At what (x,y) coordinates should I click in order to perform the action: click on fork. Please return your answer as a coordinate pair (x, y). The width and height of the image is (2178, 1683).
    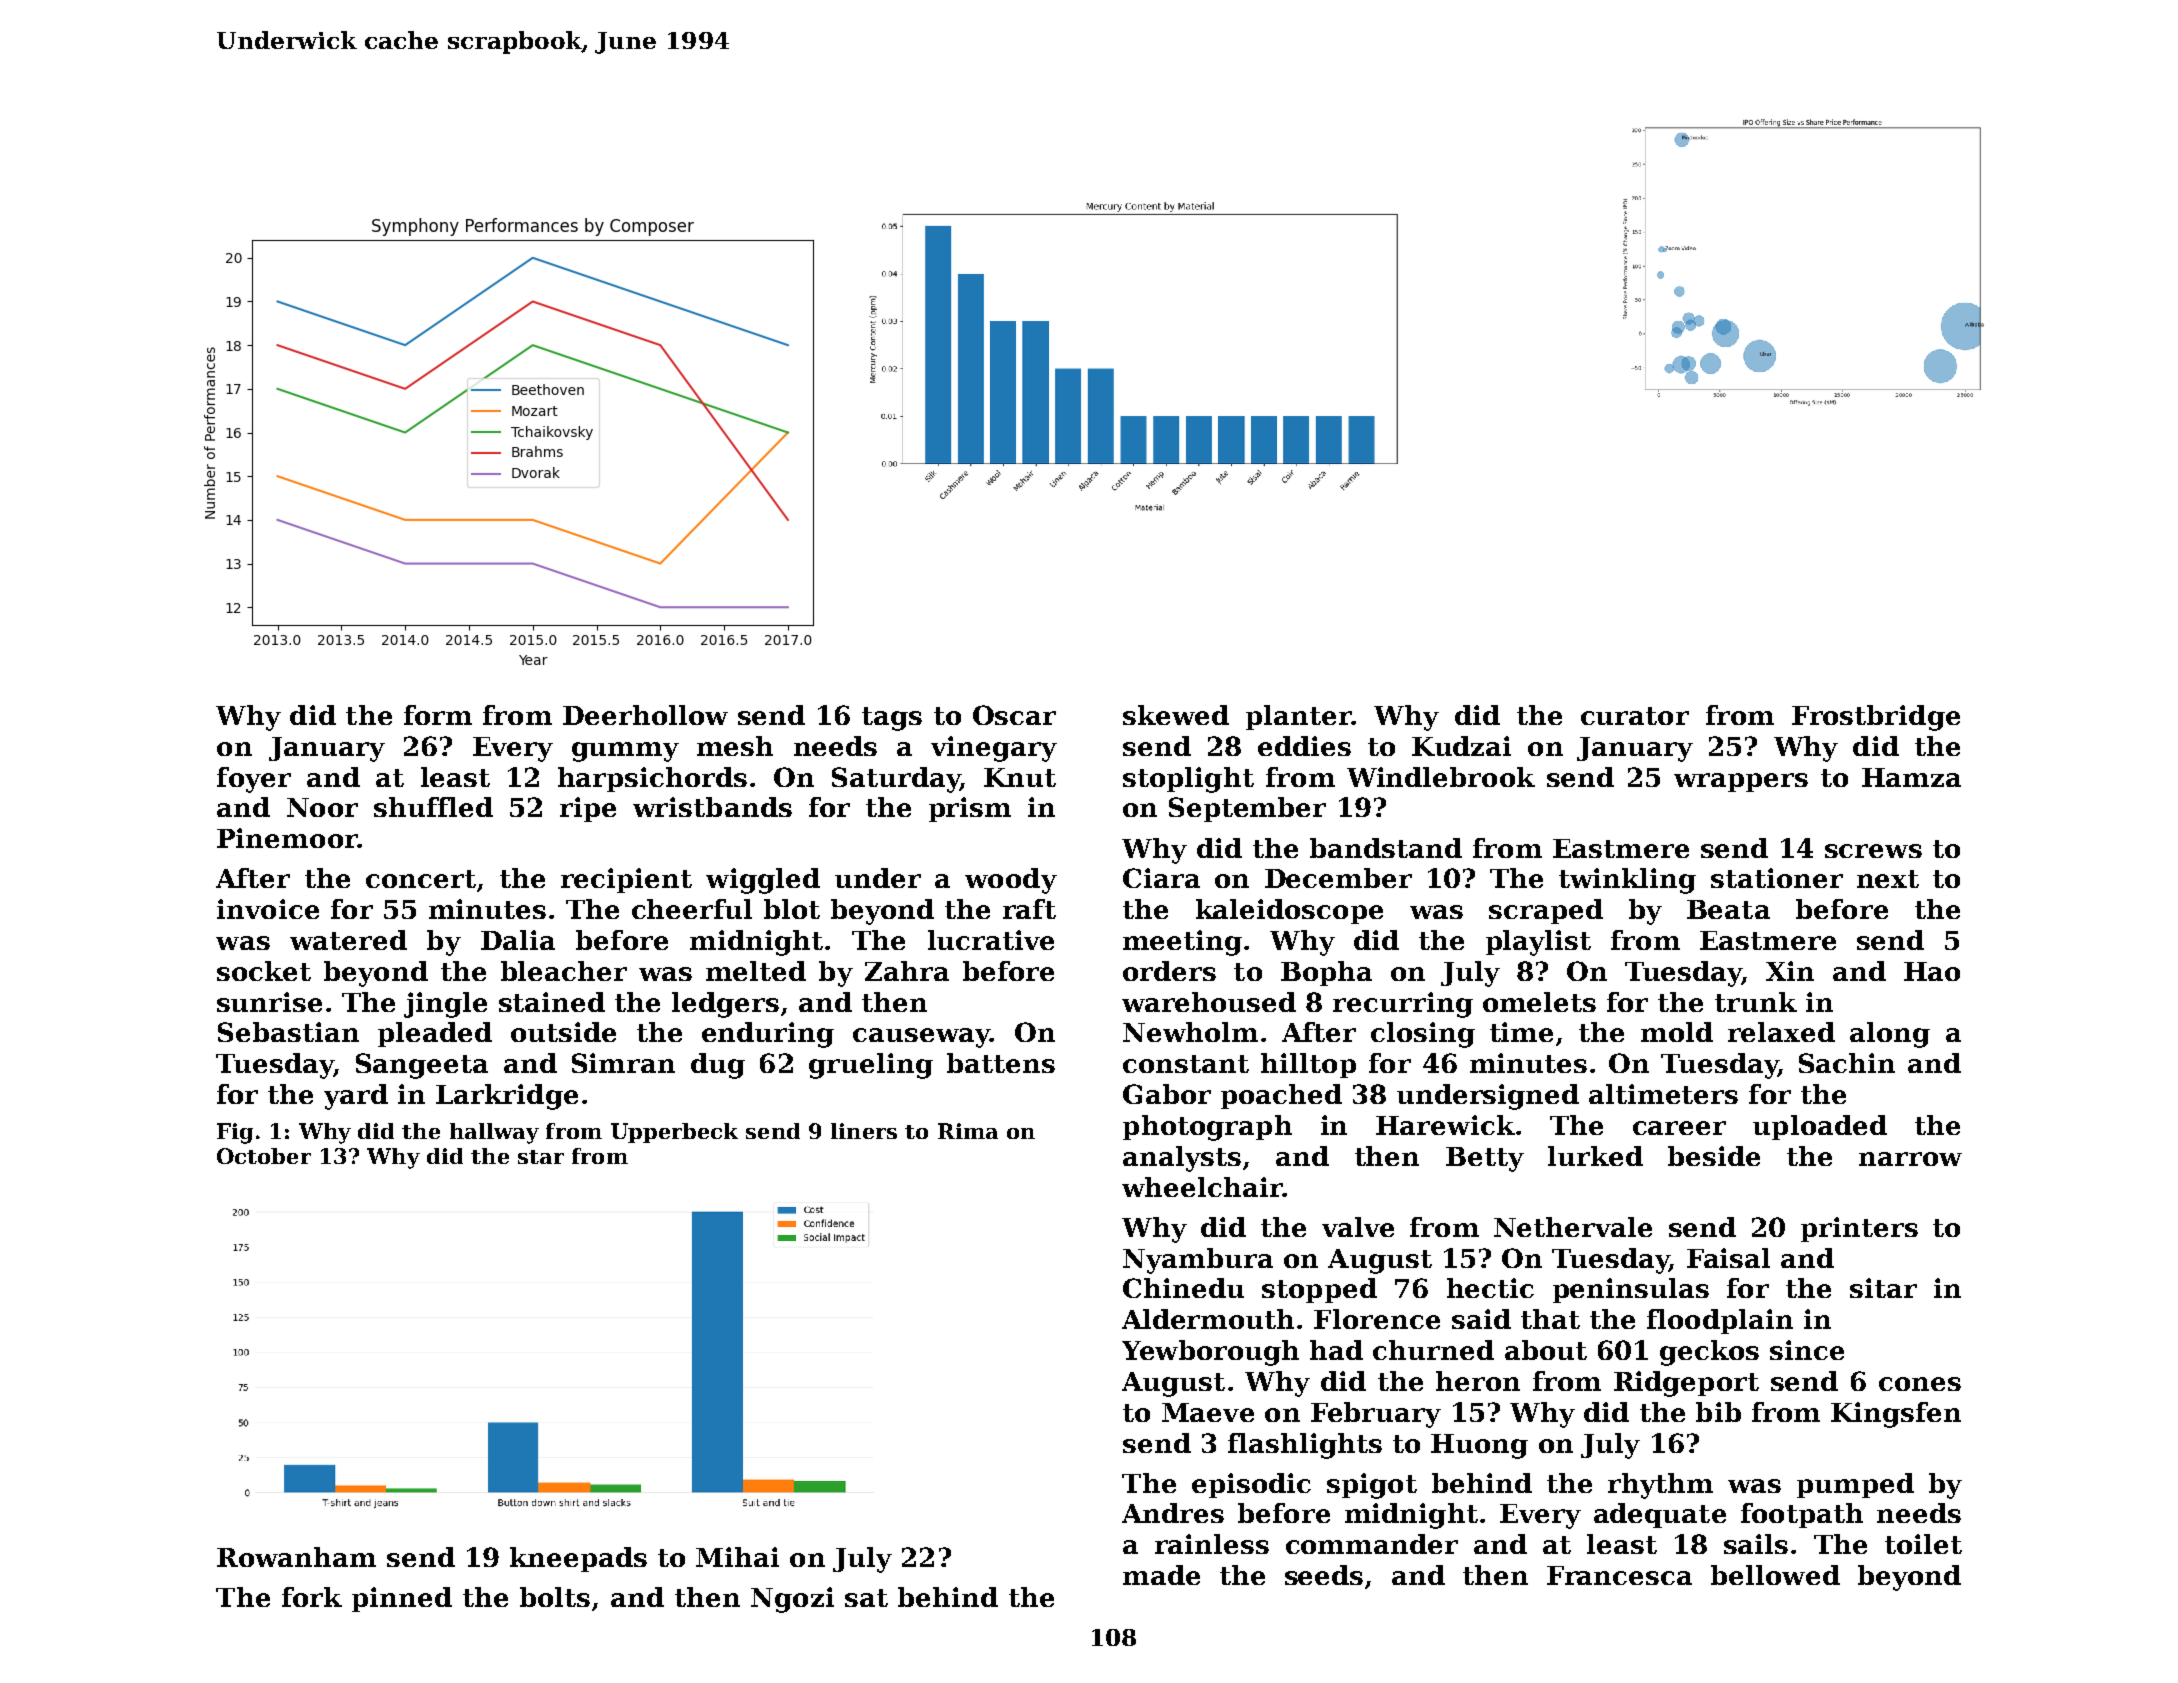
    Looking at the image, I should click on (312, 1597).
